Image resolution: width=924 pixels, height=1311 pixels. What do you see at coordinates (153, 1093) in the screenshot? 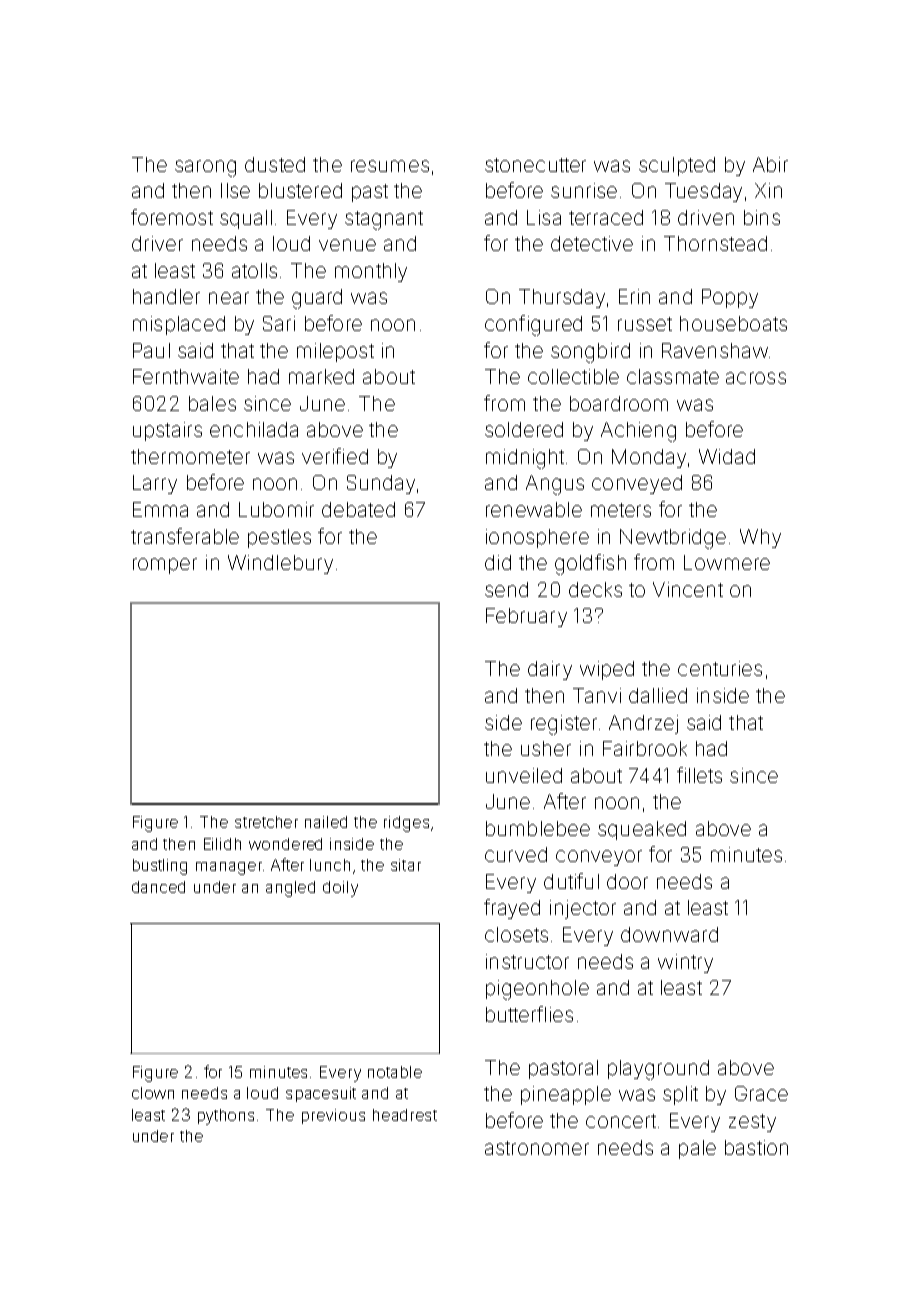
I see `clown` at bounding box center [153, 1093].
